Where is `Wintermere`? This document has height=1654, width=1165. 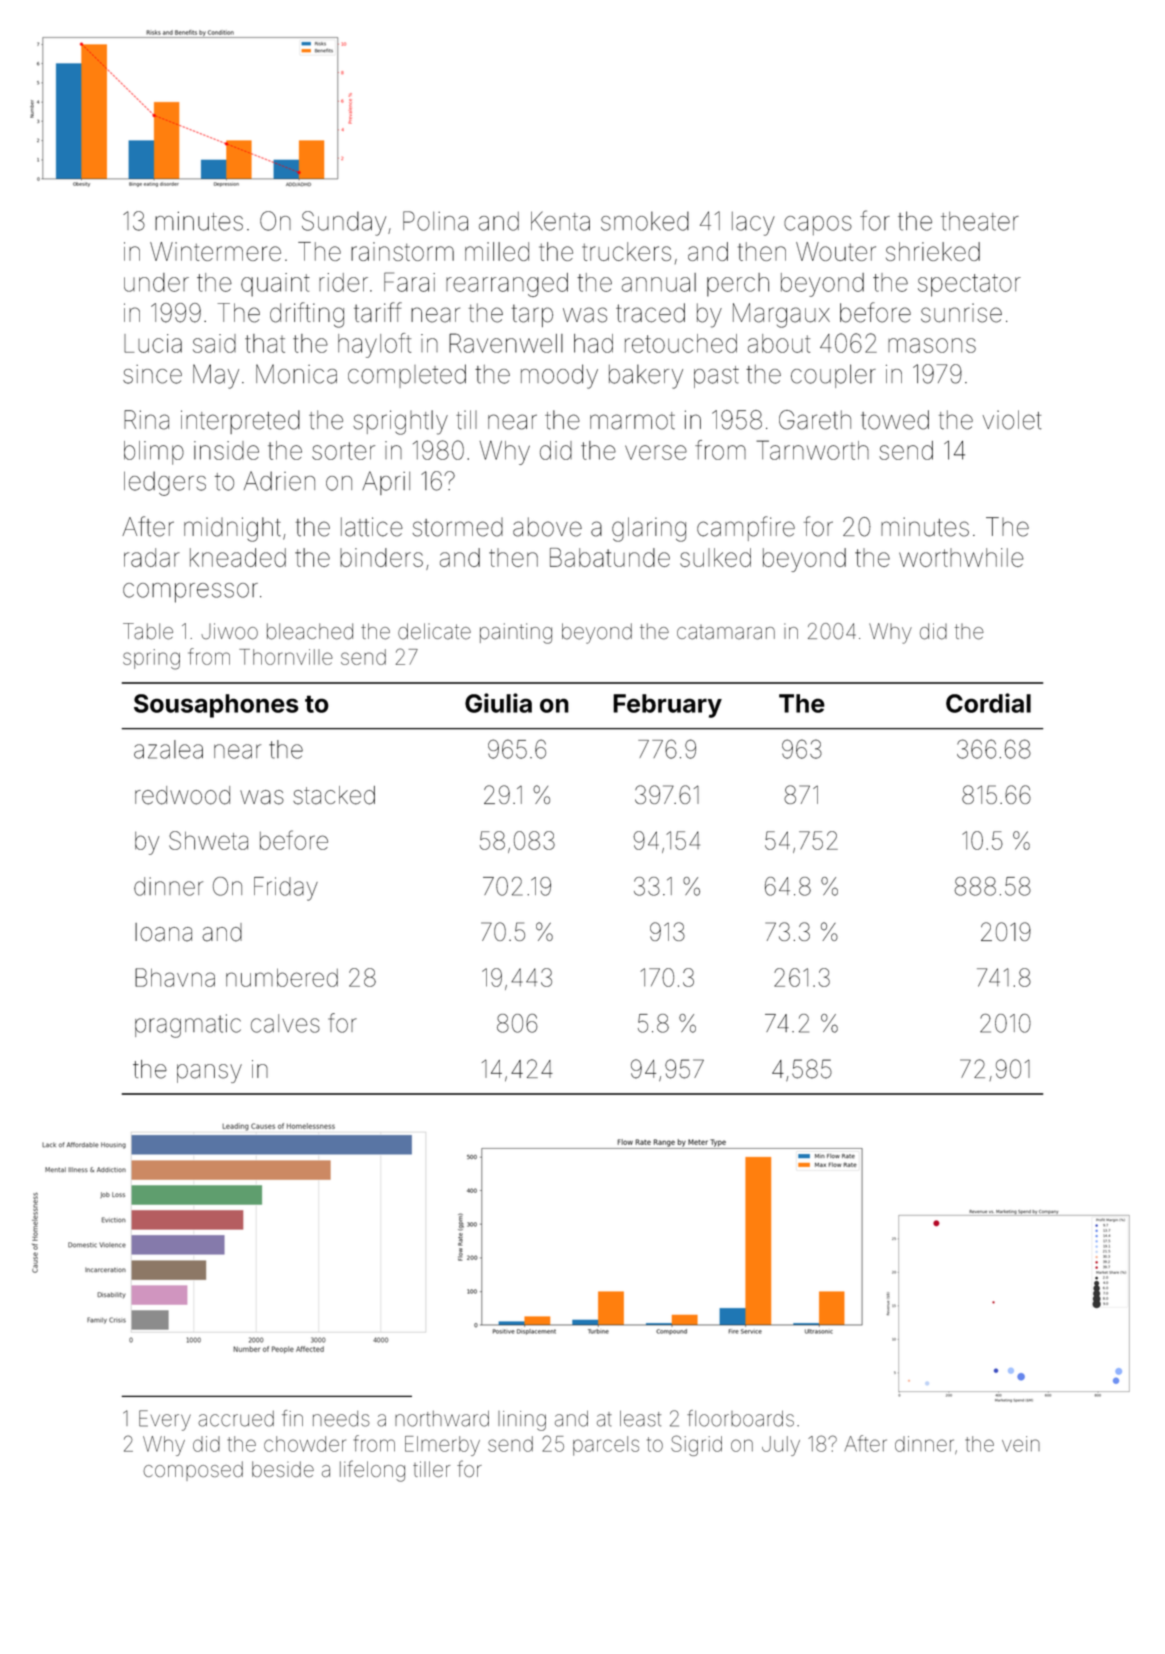
Wintermere is located at coordinates (215, 251).
